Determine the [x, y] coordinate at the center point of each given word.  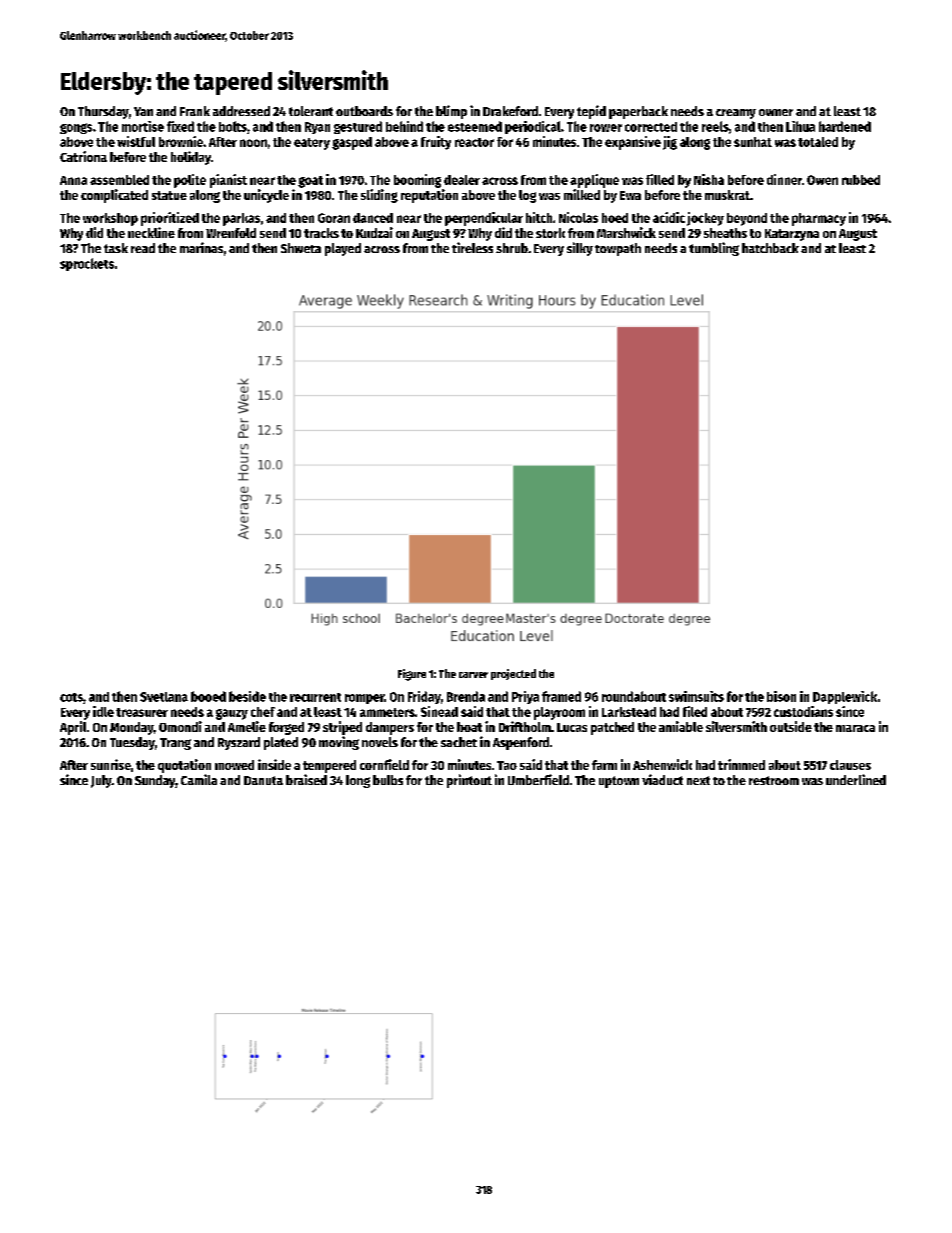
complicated [114, 196]
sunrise [111, 764]
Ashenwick [662, 764]
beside [247, 696]
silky [580, 249]
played [343, 249]
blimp [451, 112]
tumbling [714, 249]
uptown [619, 782]
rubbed [861, 180]
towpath [618, 249]
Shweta [301, 248]
